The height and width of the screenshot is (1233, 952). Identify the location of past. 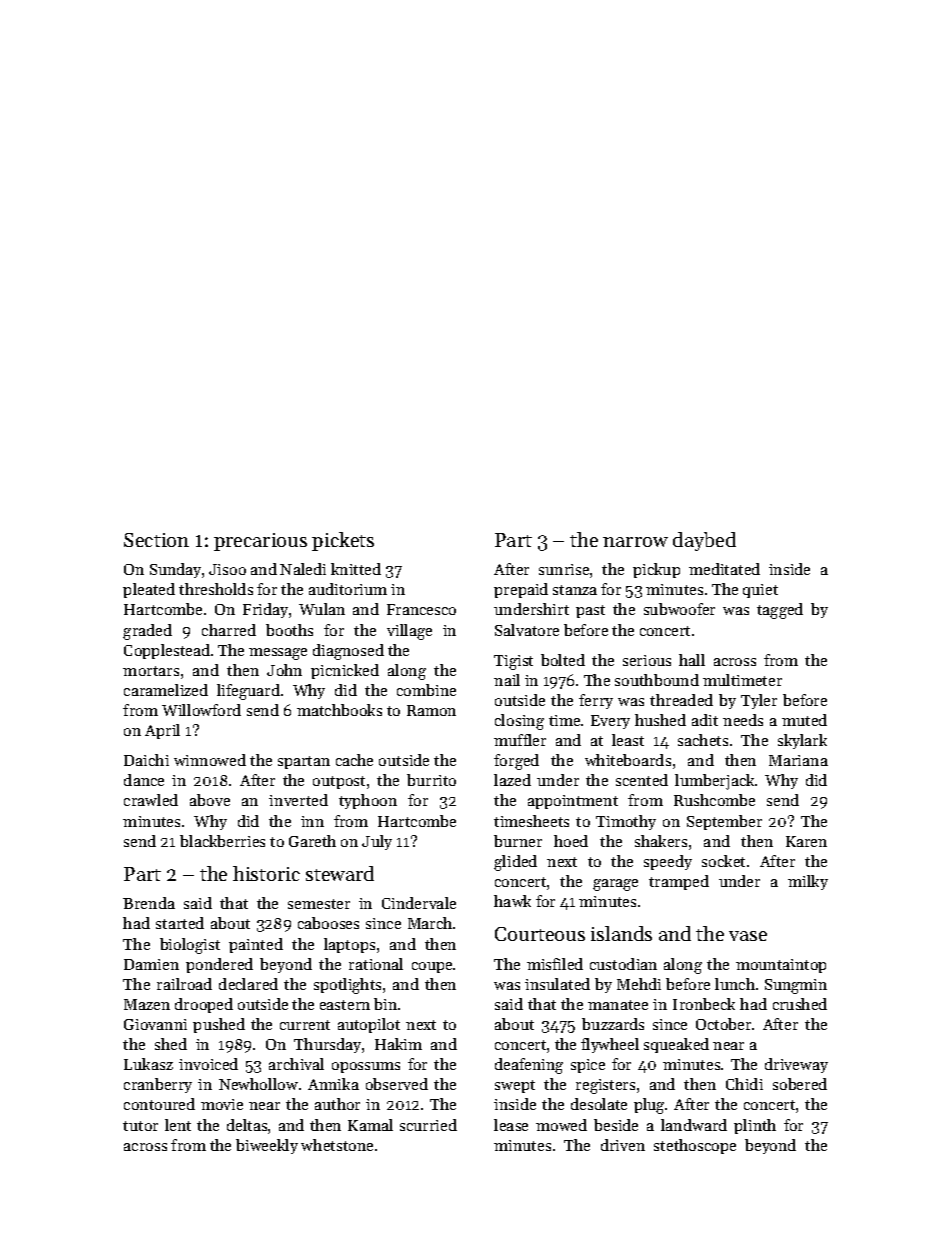
(590, 611).
